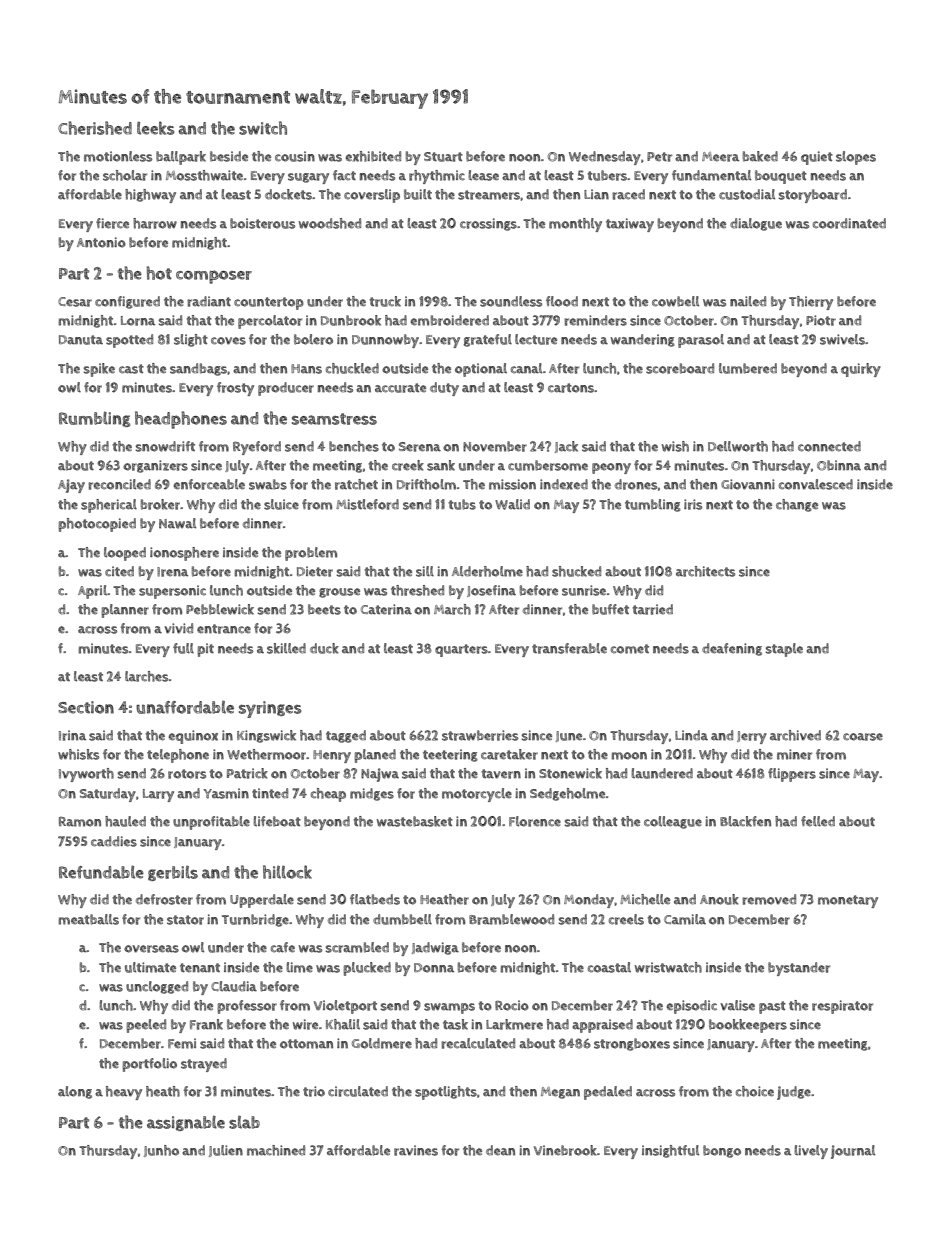 This image has width=952, height=1233. What do you see at coordinates (95, 128) in the image?
I see `Cherished` at bounding box center [95, 128].
